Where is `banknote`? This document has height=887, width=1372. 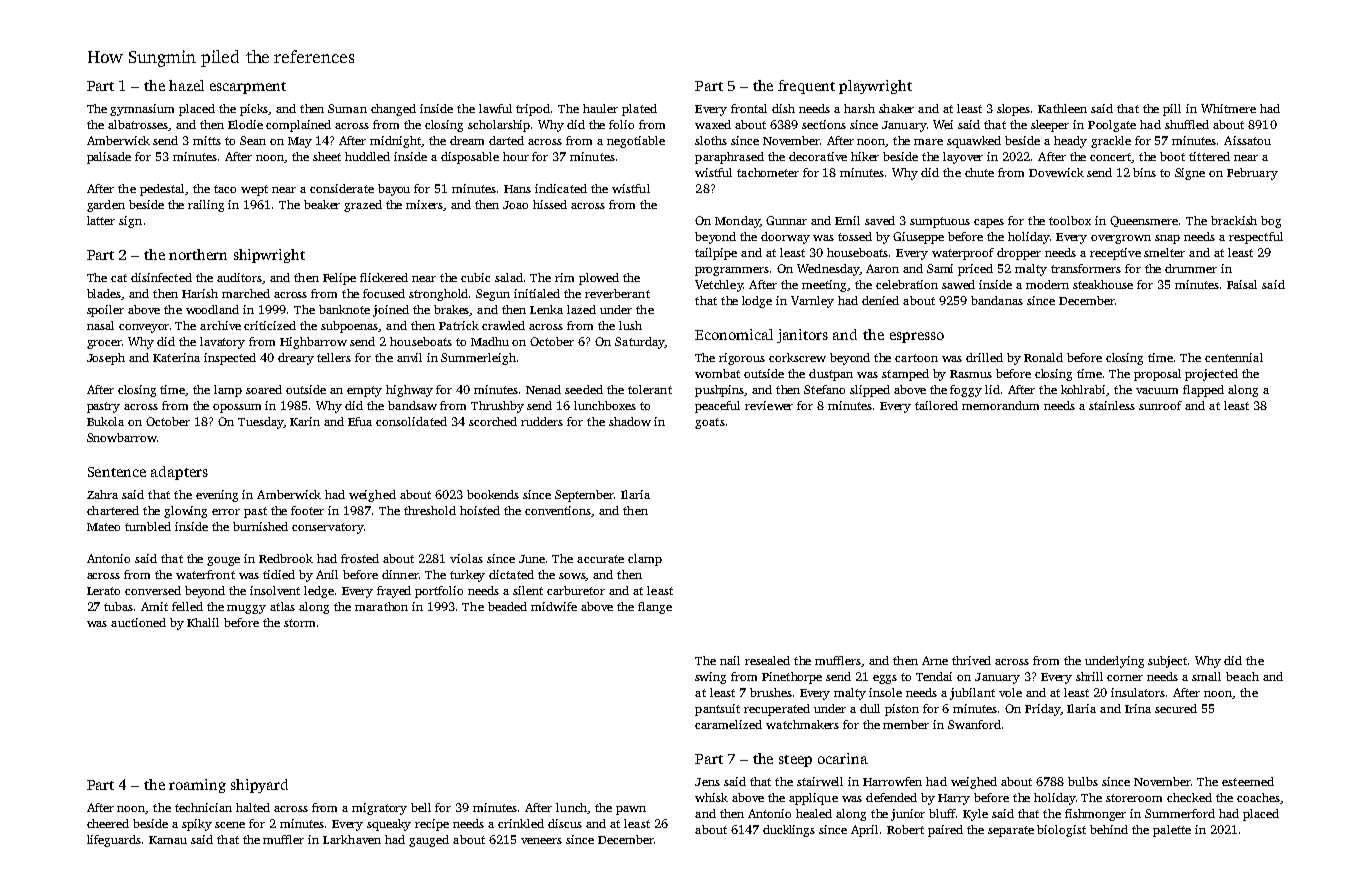 banknote is located at coordinates (344, 309).
